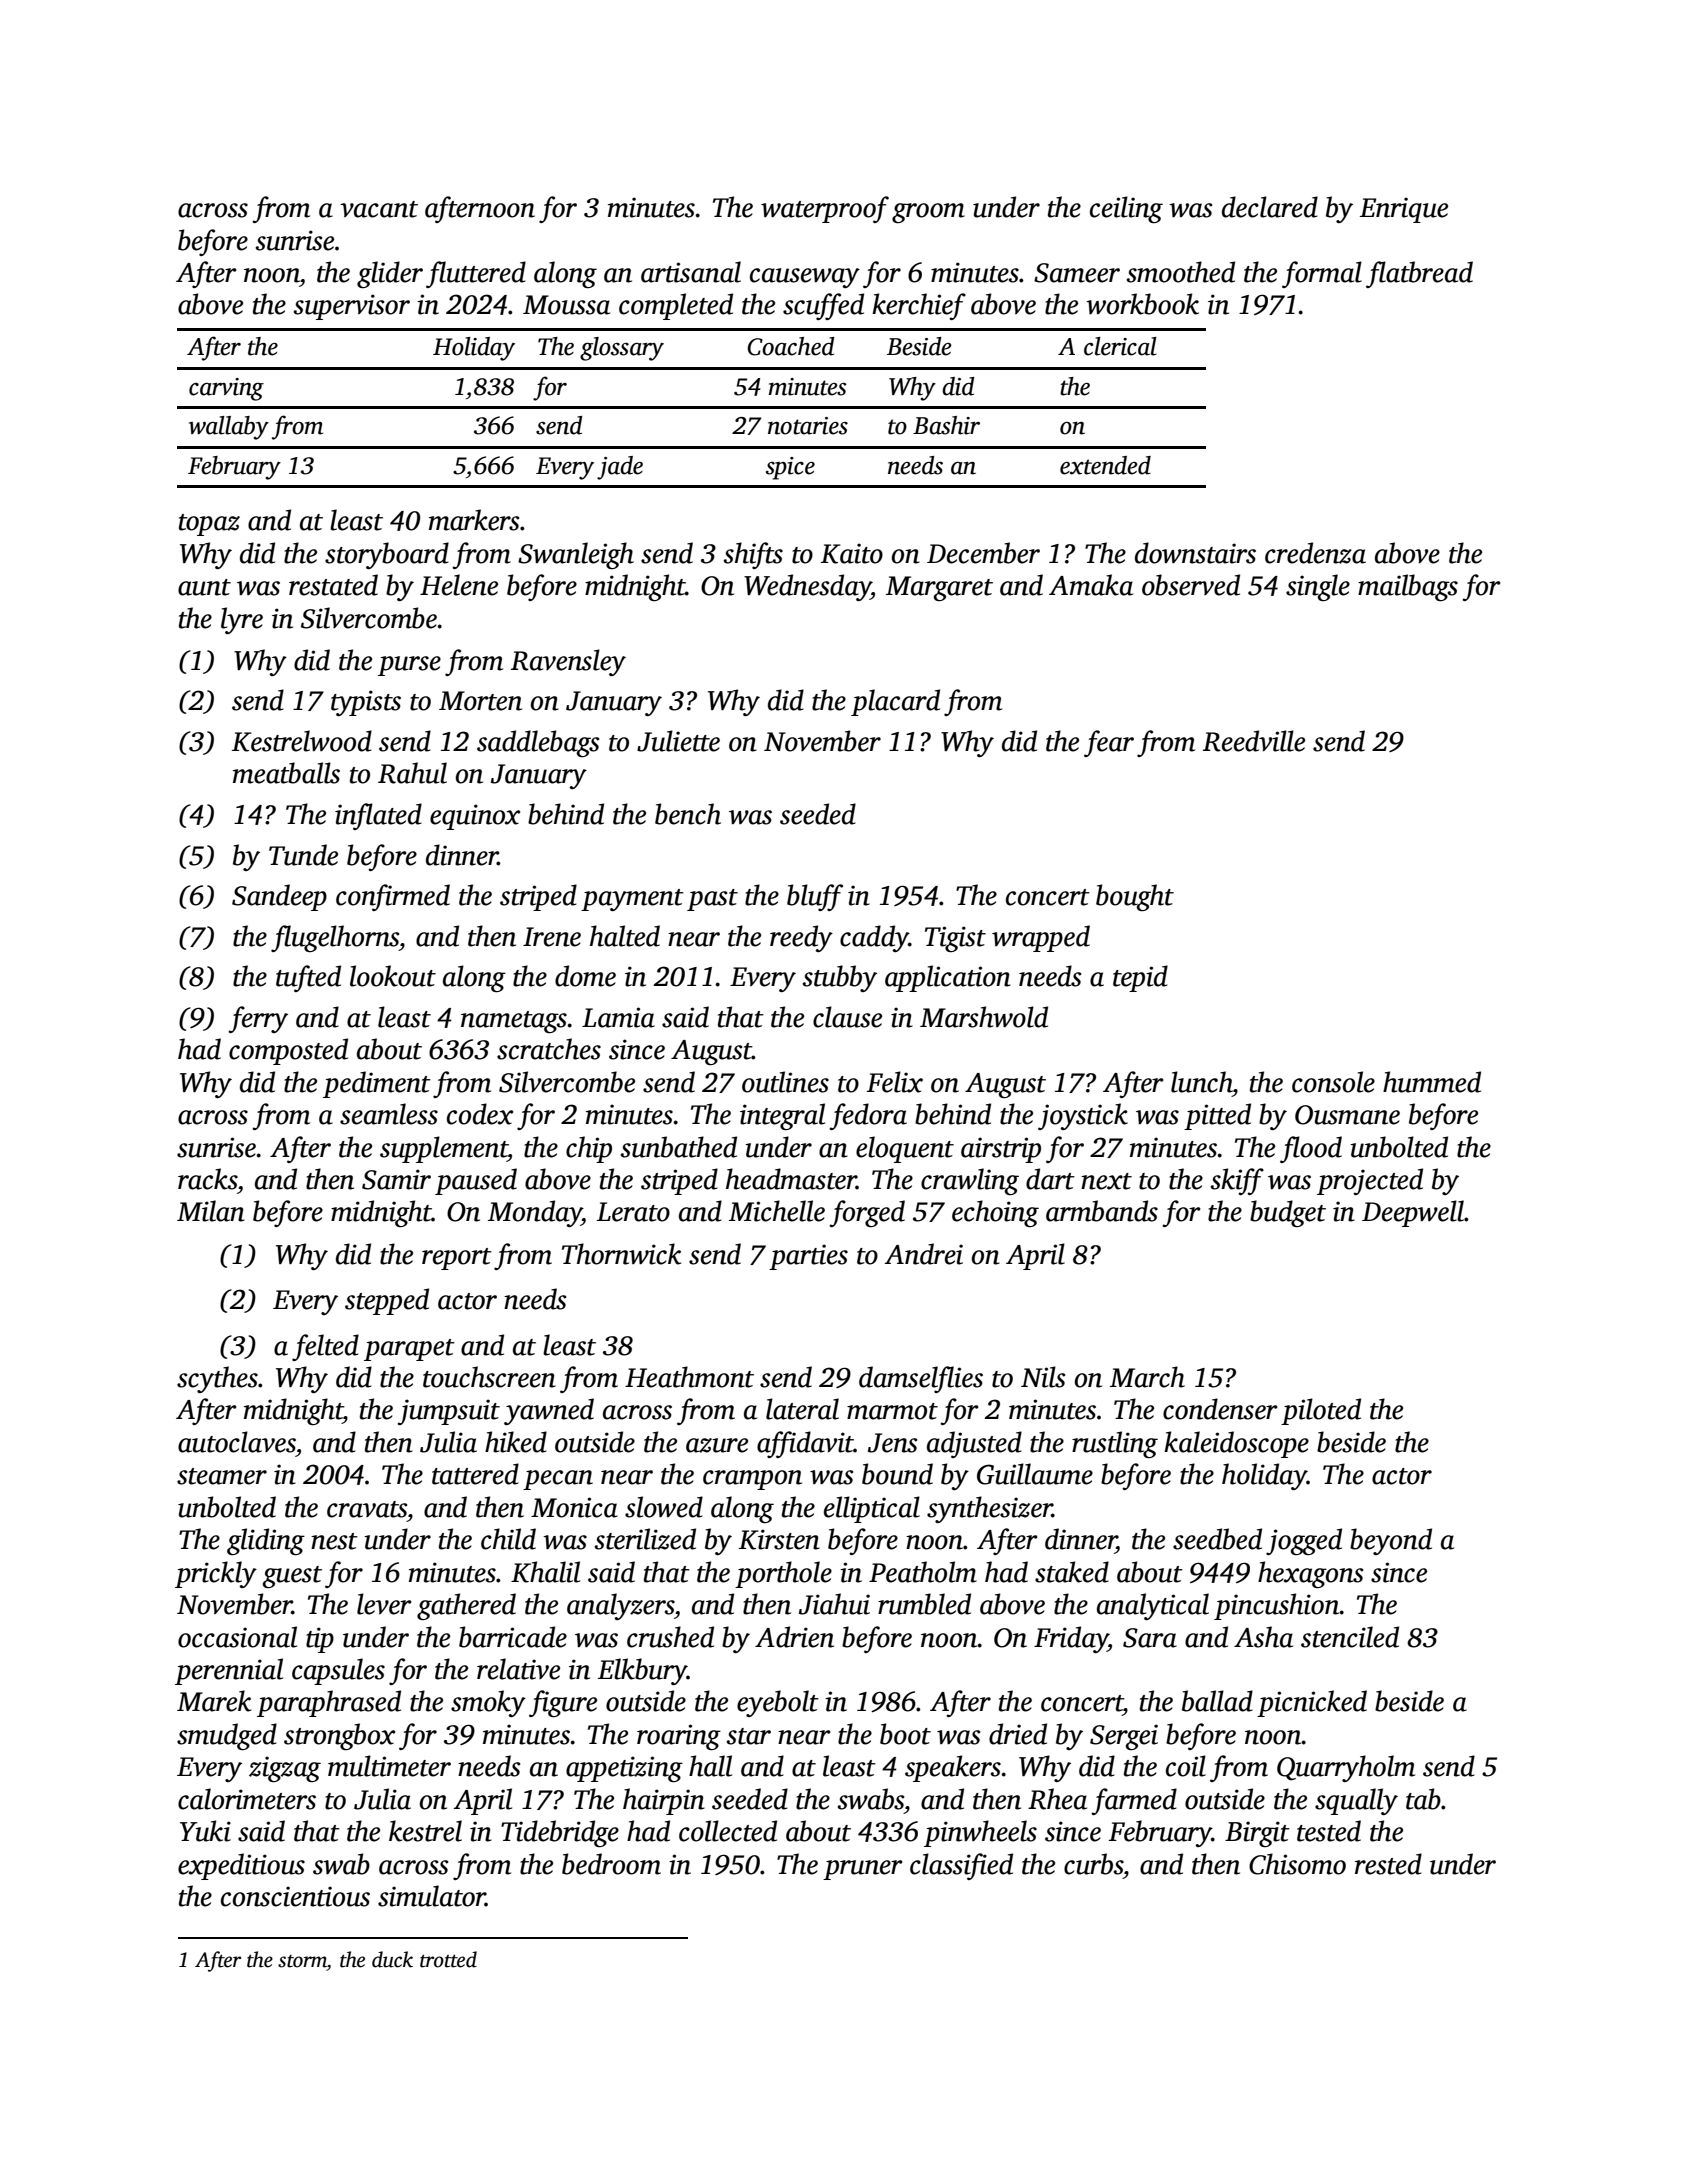 The height and width of the screenshot is (2178, 1683). I want to click on flatbread, so click(1419, 274).
